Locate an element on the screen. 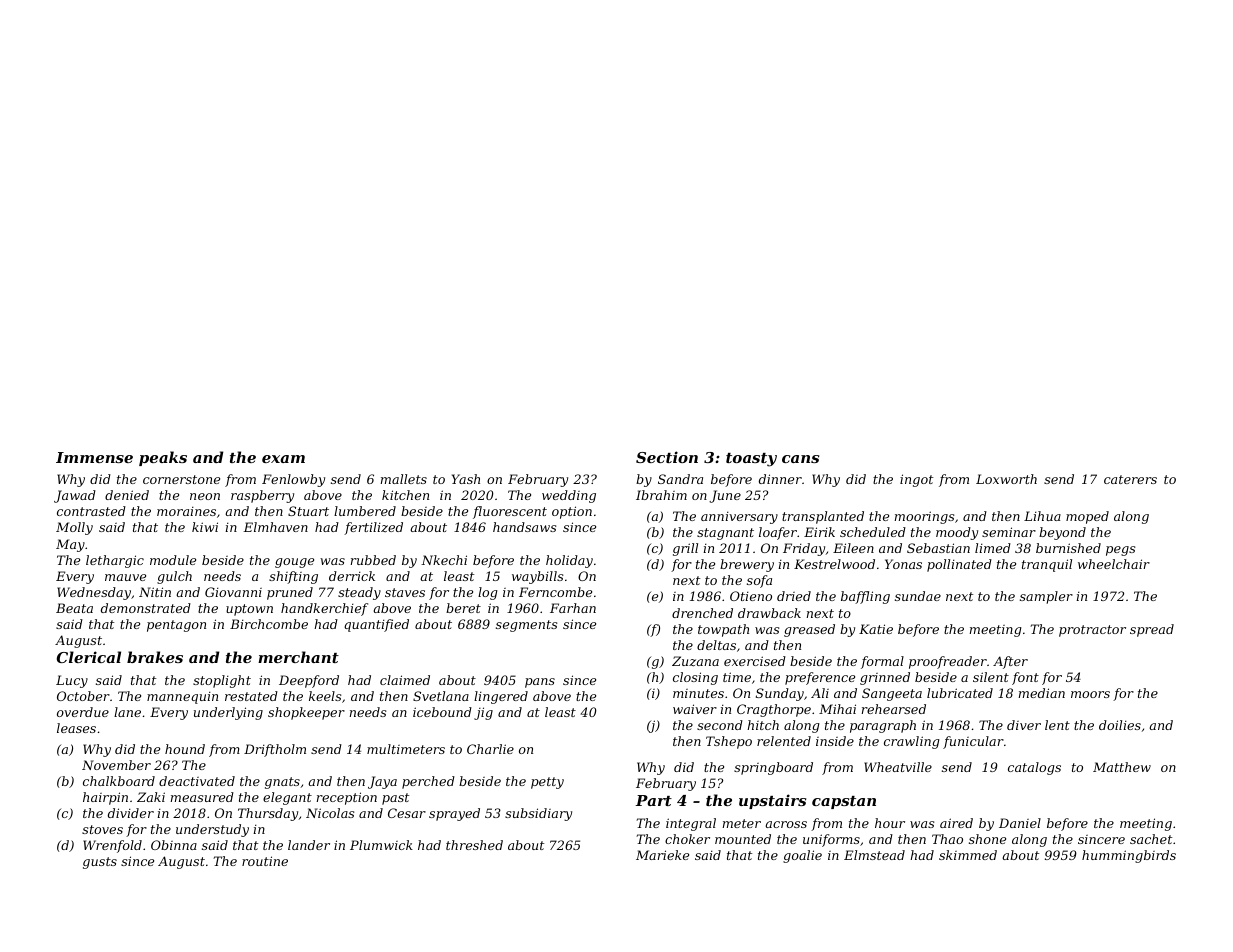 The image size is (1233, 952). Immense is located at coordinates (94, 457).
